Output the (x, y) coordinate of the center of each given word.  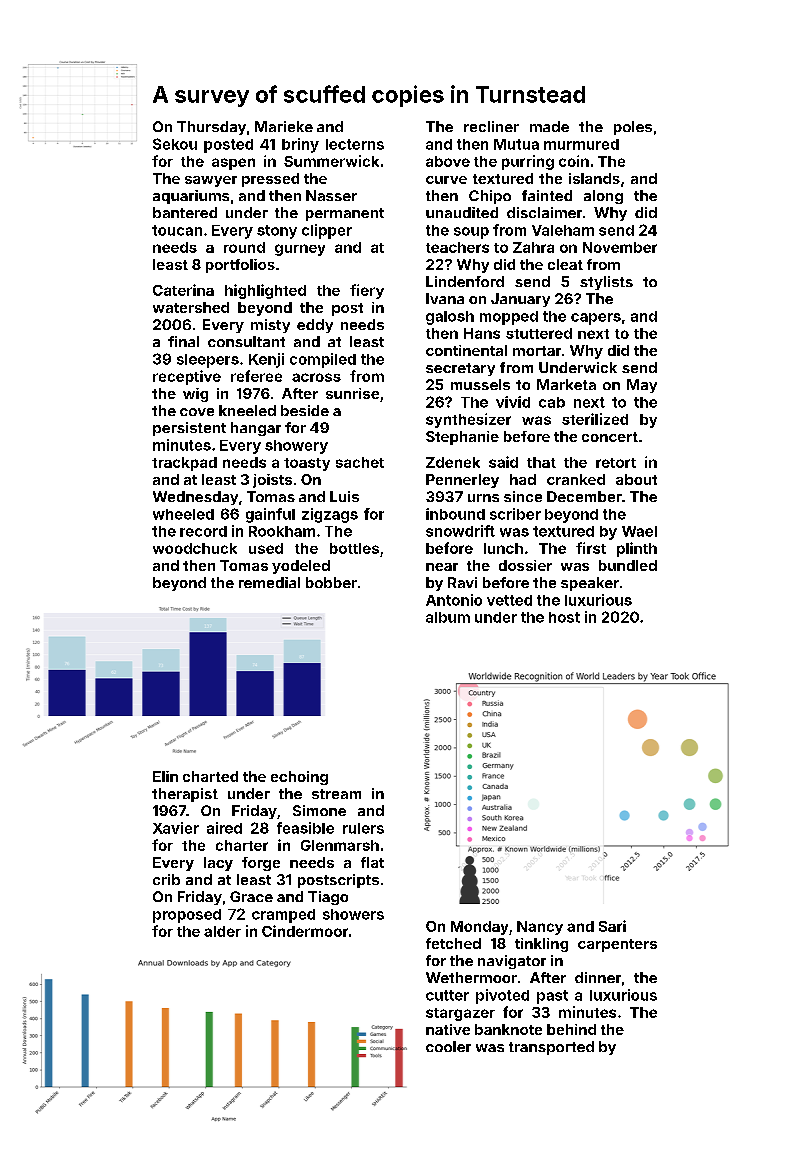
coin (574, 161)
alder (222, 931)
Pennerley (462, 481)
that (541, 462)
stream (336, 794)
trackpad (184, 464)
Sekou (175, 144)
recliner (491, 126)
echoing (299, 778)
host (564, 617)
